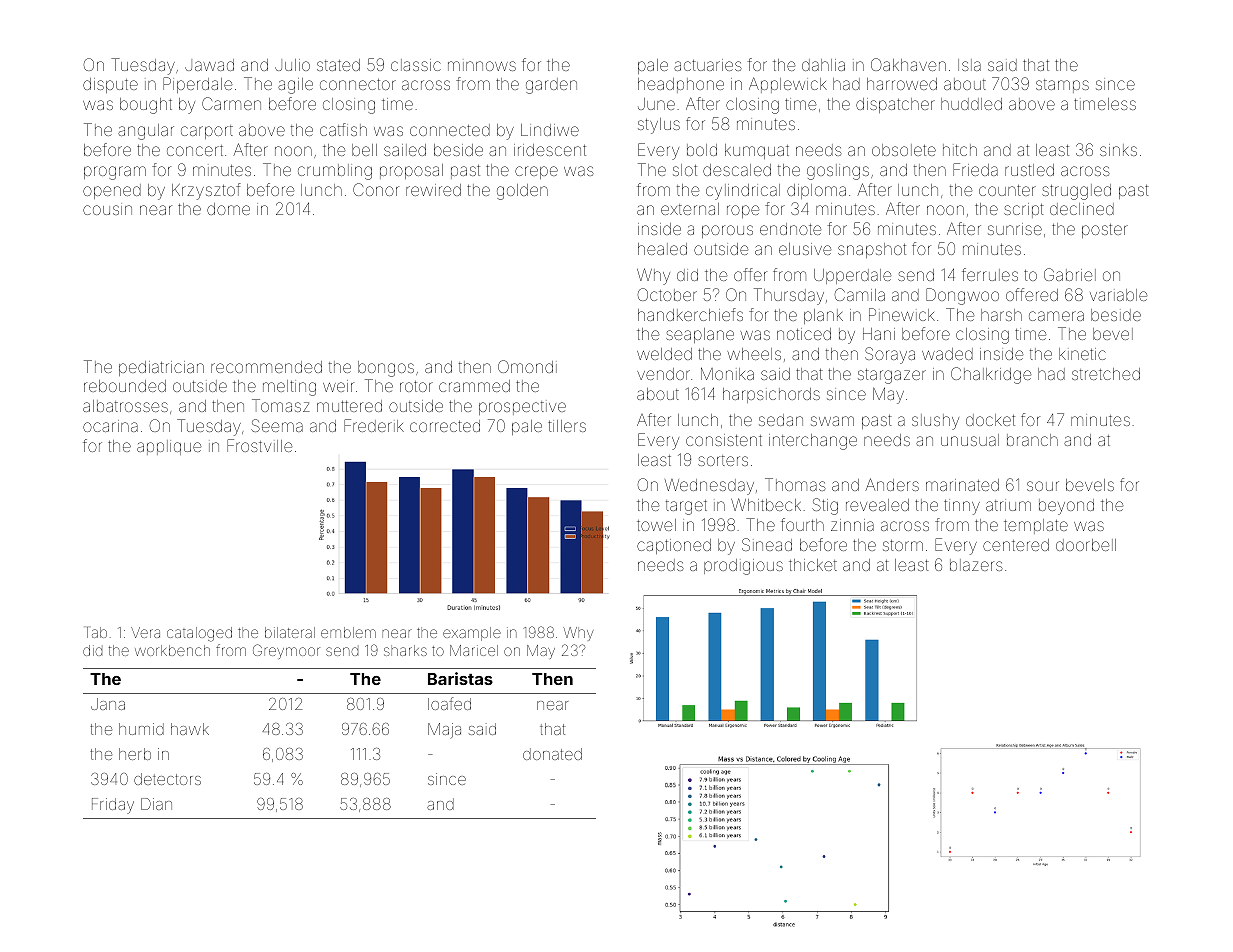  Describe the element at coordinates (976, 565) in the image. I see `blazers` at that location.
